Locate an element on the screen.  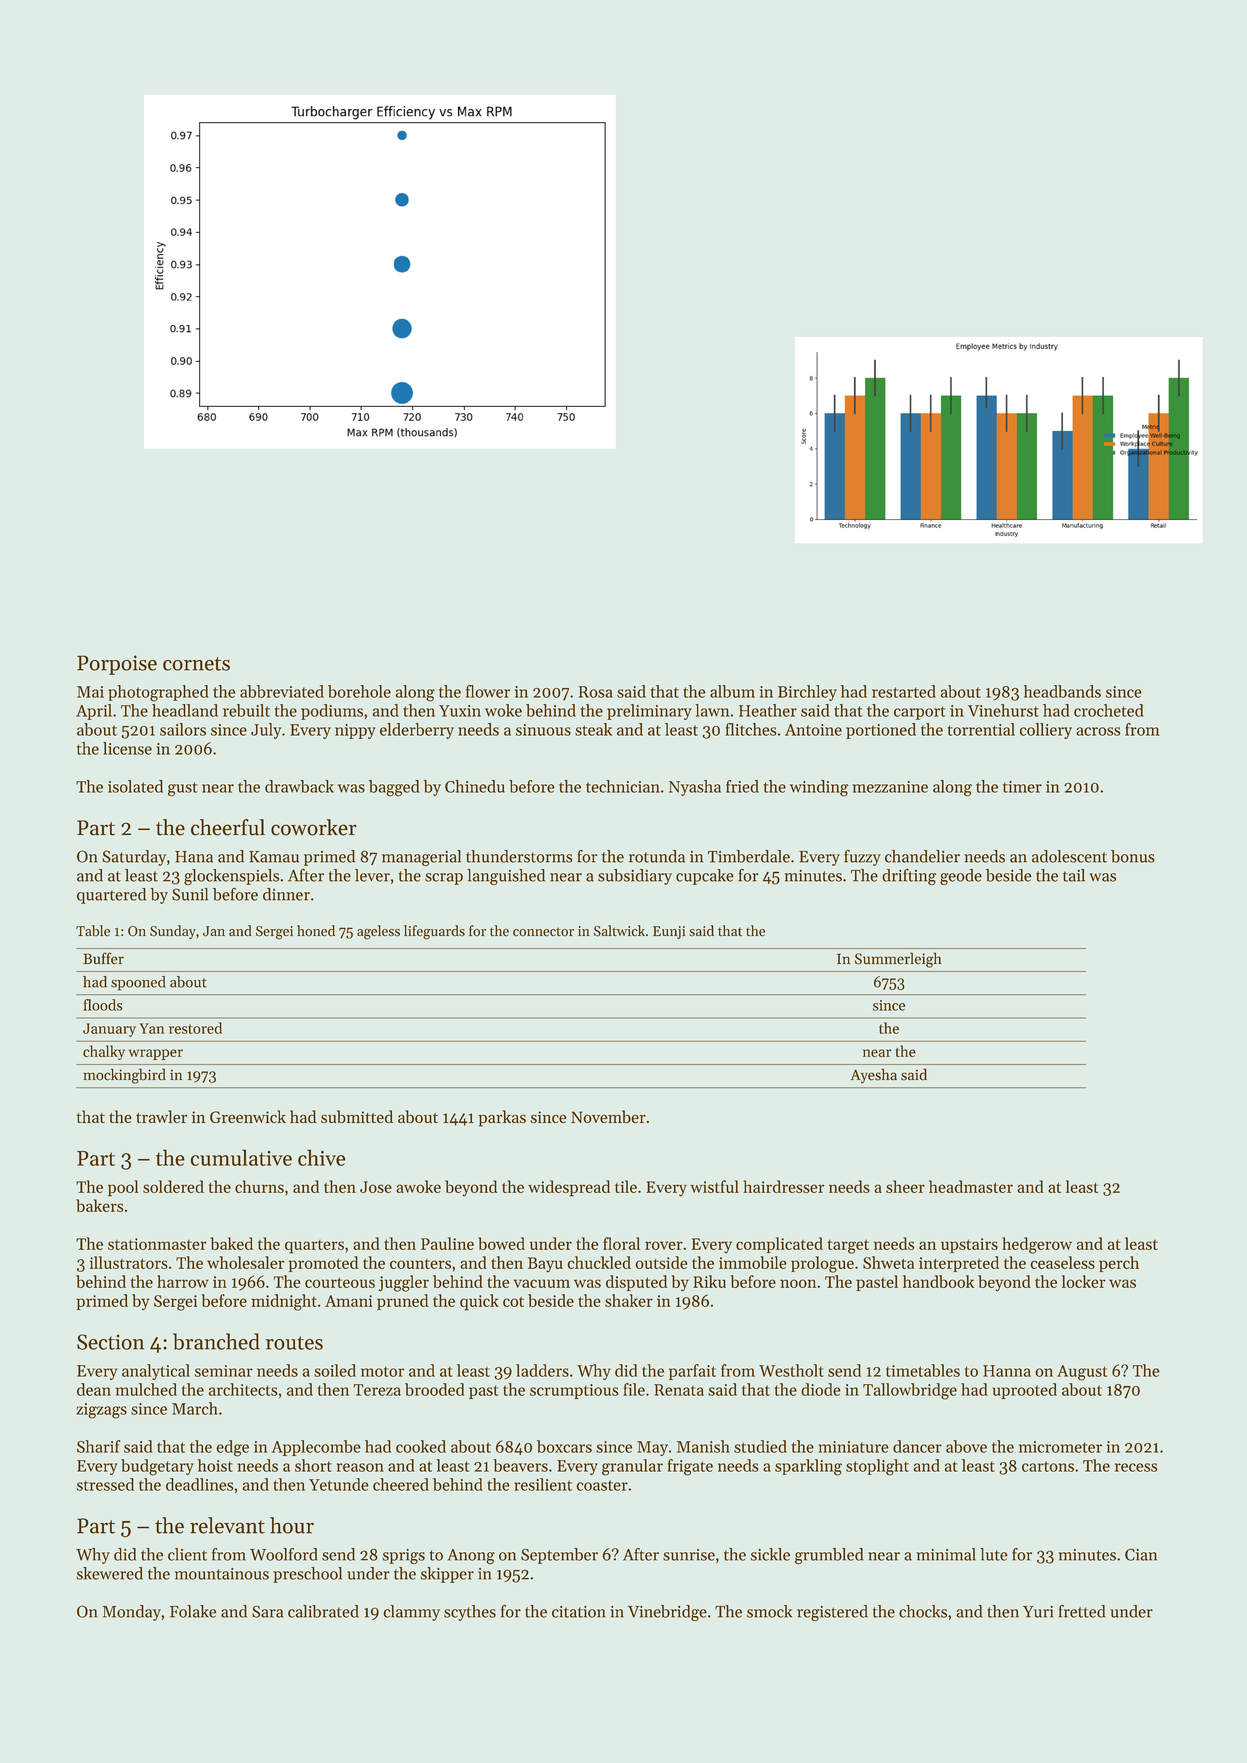
rotunda is located at coordinates (657, 856).
